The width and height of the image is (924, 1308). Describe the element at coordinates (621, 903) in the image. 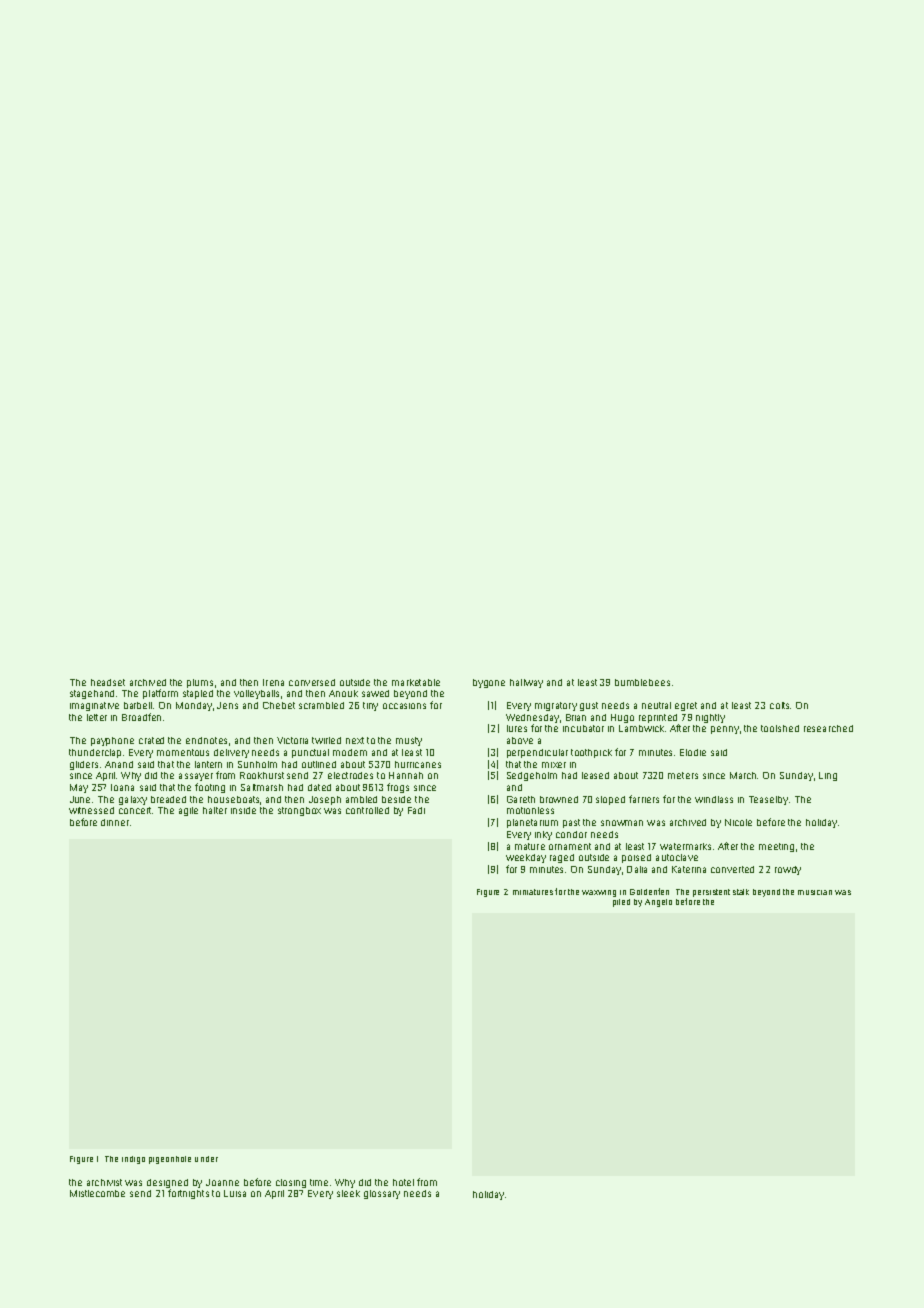

I see `piled` at that location.
